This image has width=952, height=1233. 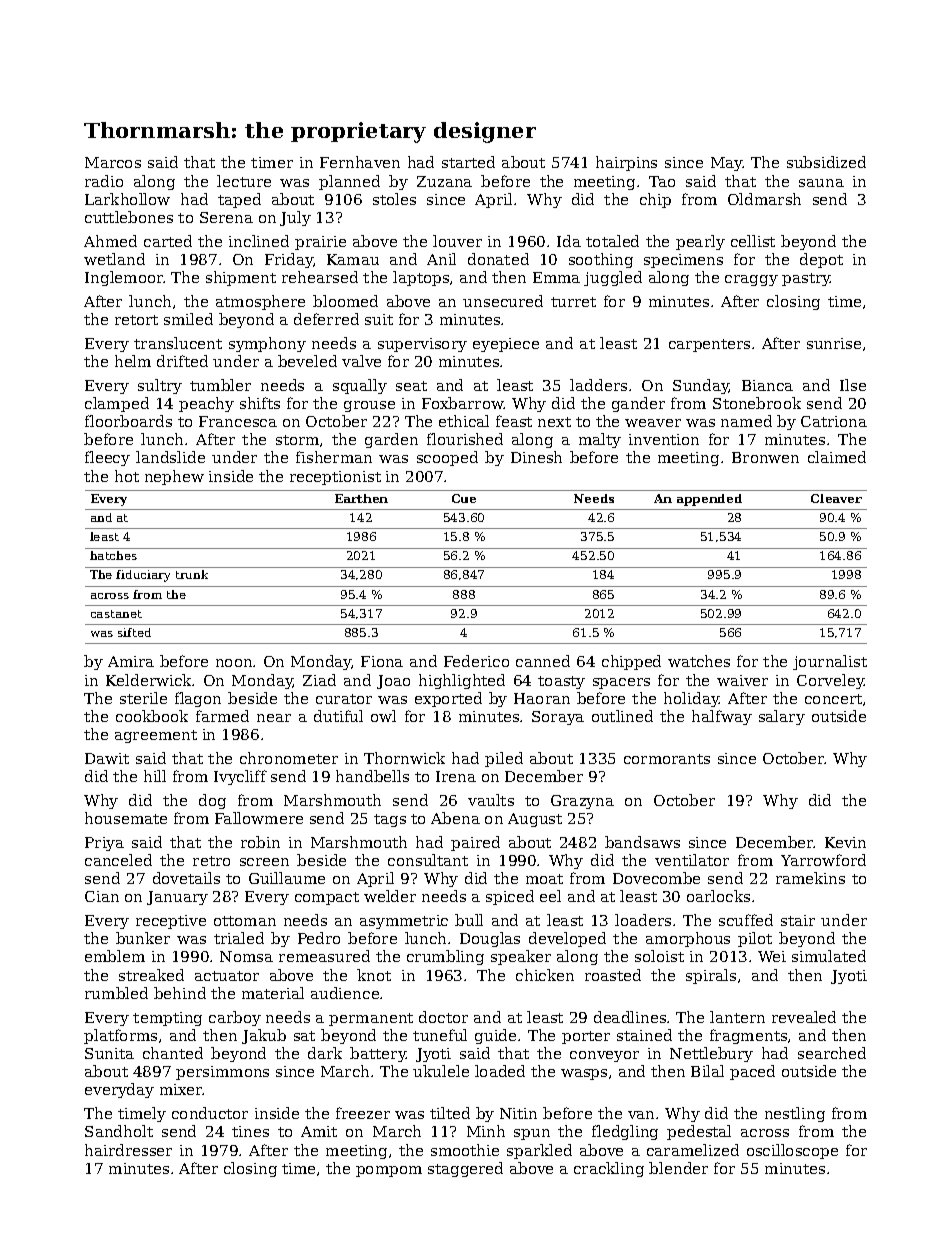 What do you see at coordinates (700, 242) in the image?
I see `pearly` at bounding box center [700, 242].
